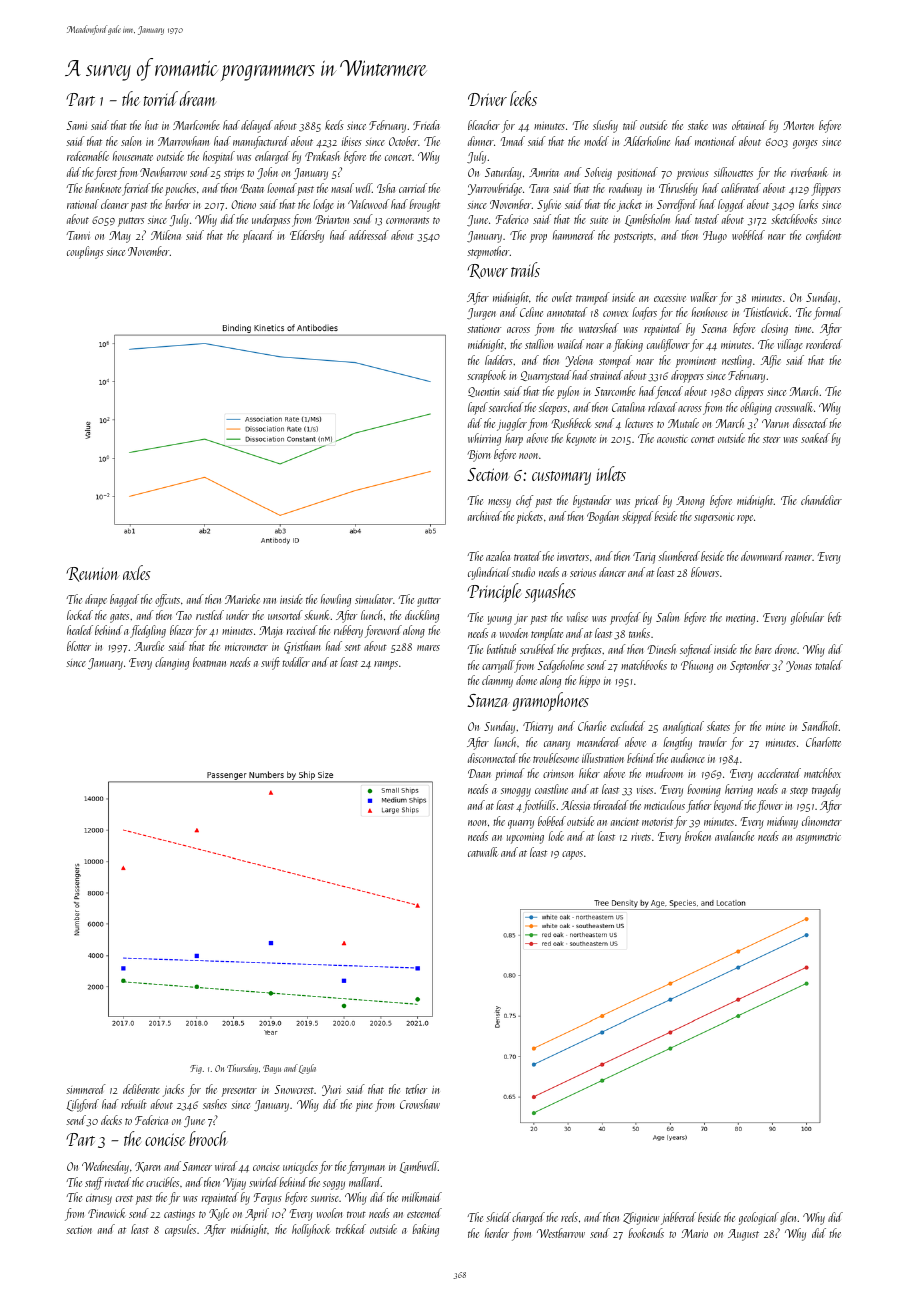  What do you see at coordinates (167, 600) in the screenshot?
I see `offcuts` at bounding box center [167, 600].
